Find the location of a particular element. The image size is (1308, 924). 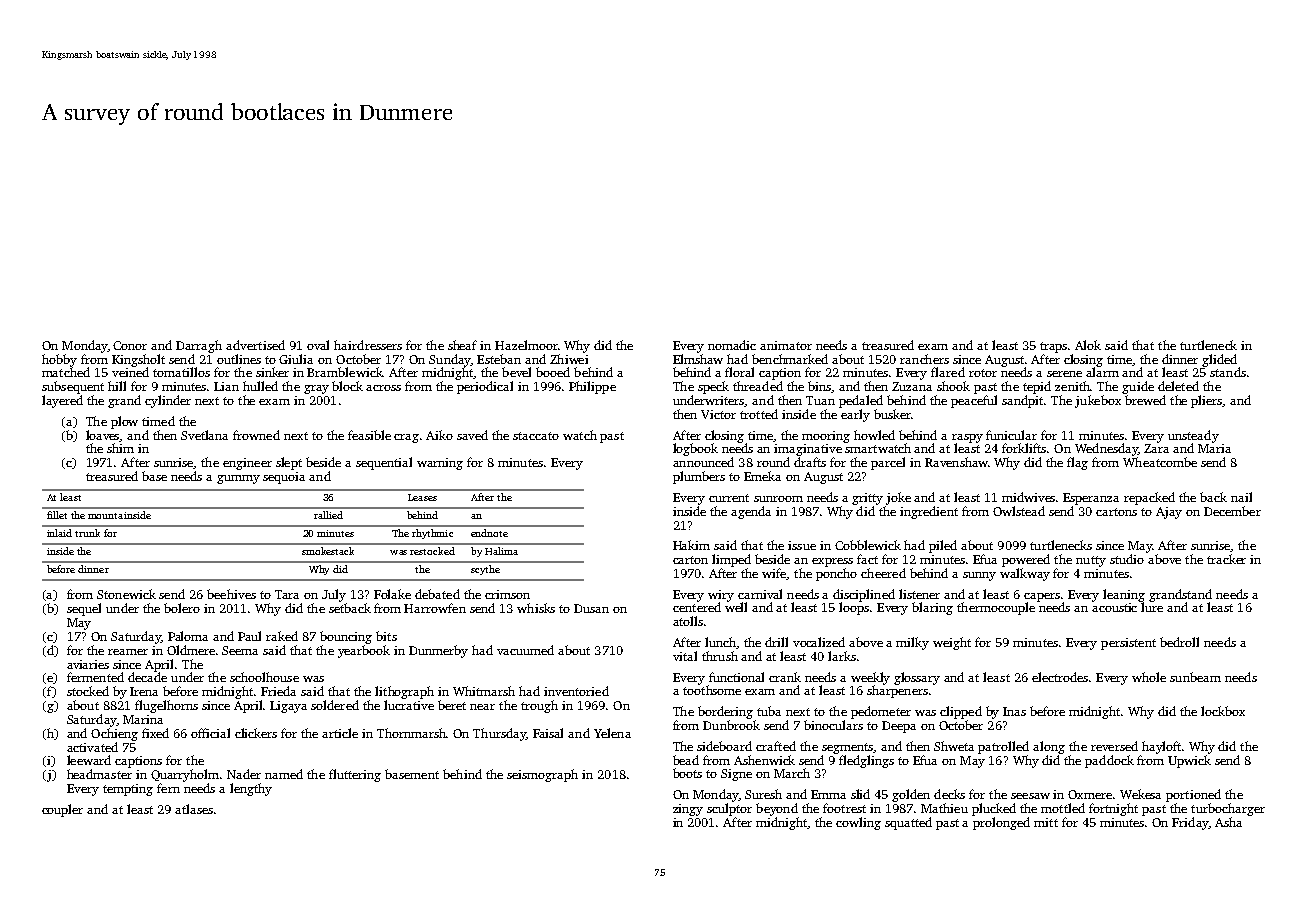

inlaid is located at coordinates (59, 533).
